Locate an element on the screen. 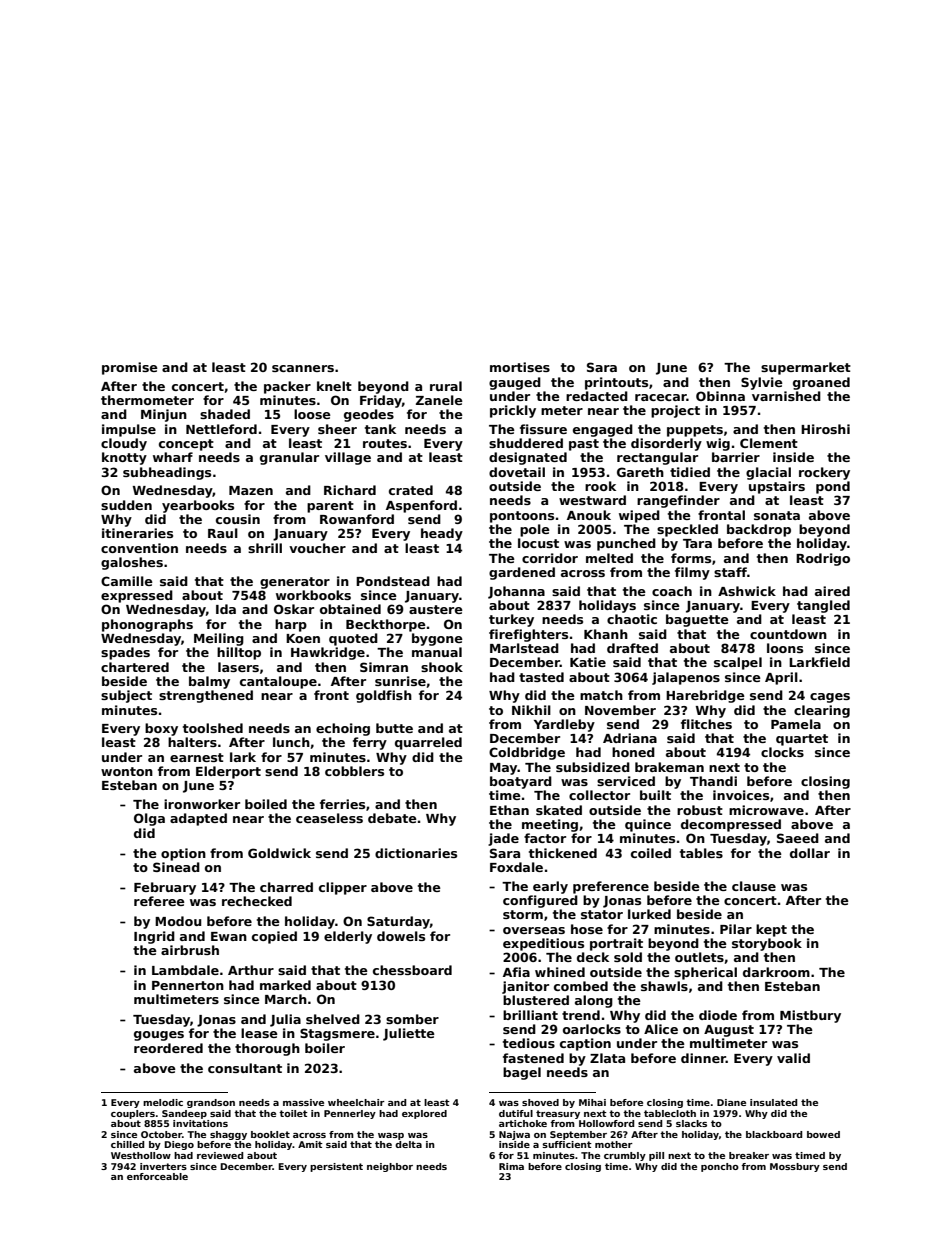 The width and height of the screenshot is (952, 1233). routes is located at coordinates (385, 443).
